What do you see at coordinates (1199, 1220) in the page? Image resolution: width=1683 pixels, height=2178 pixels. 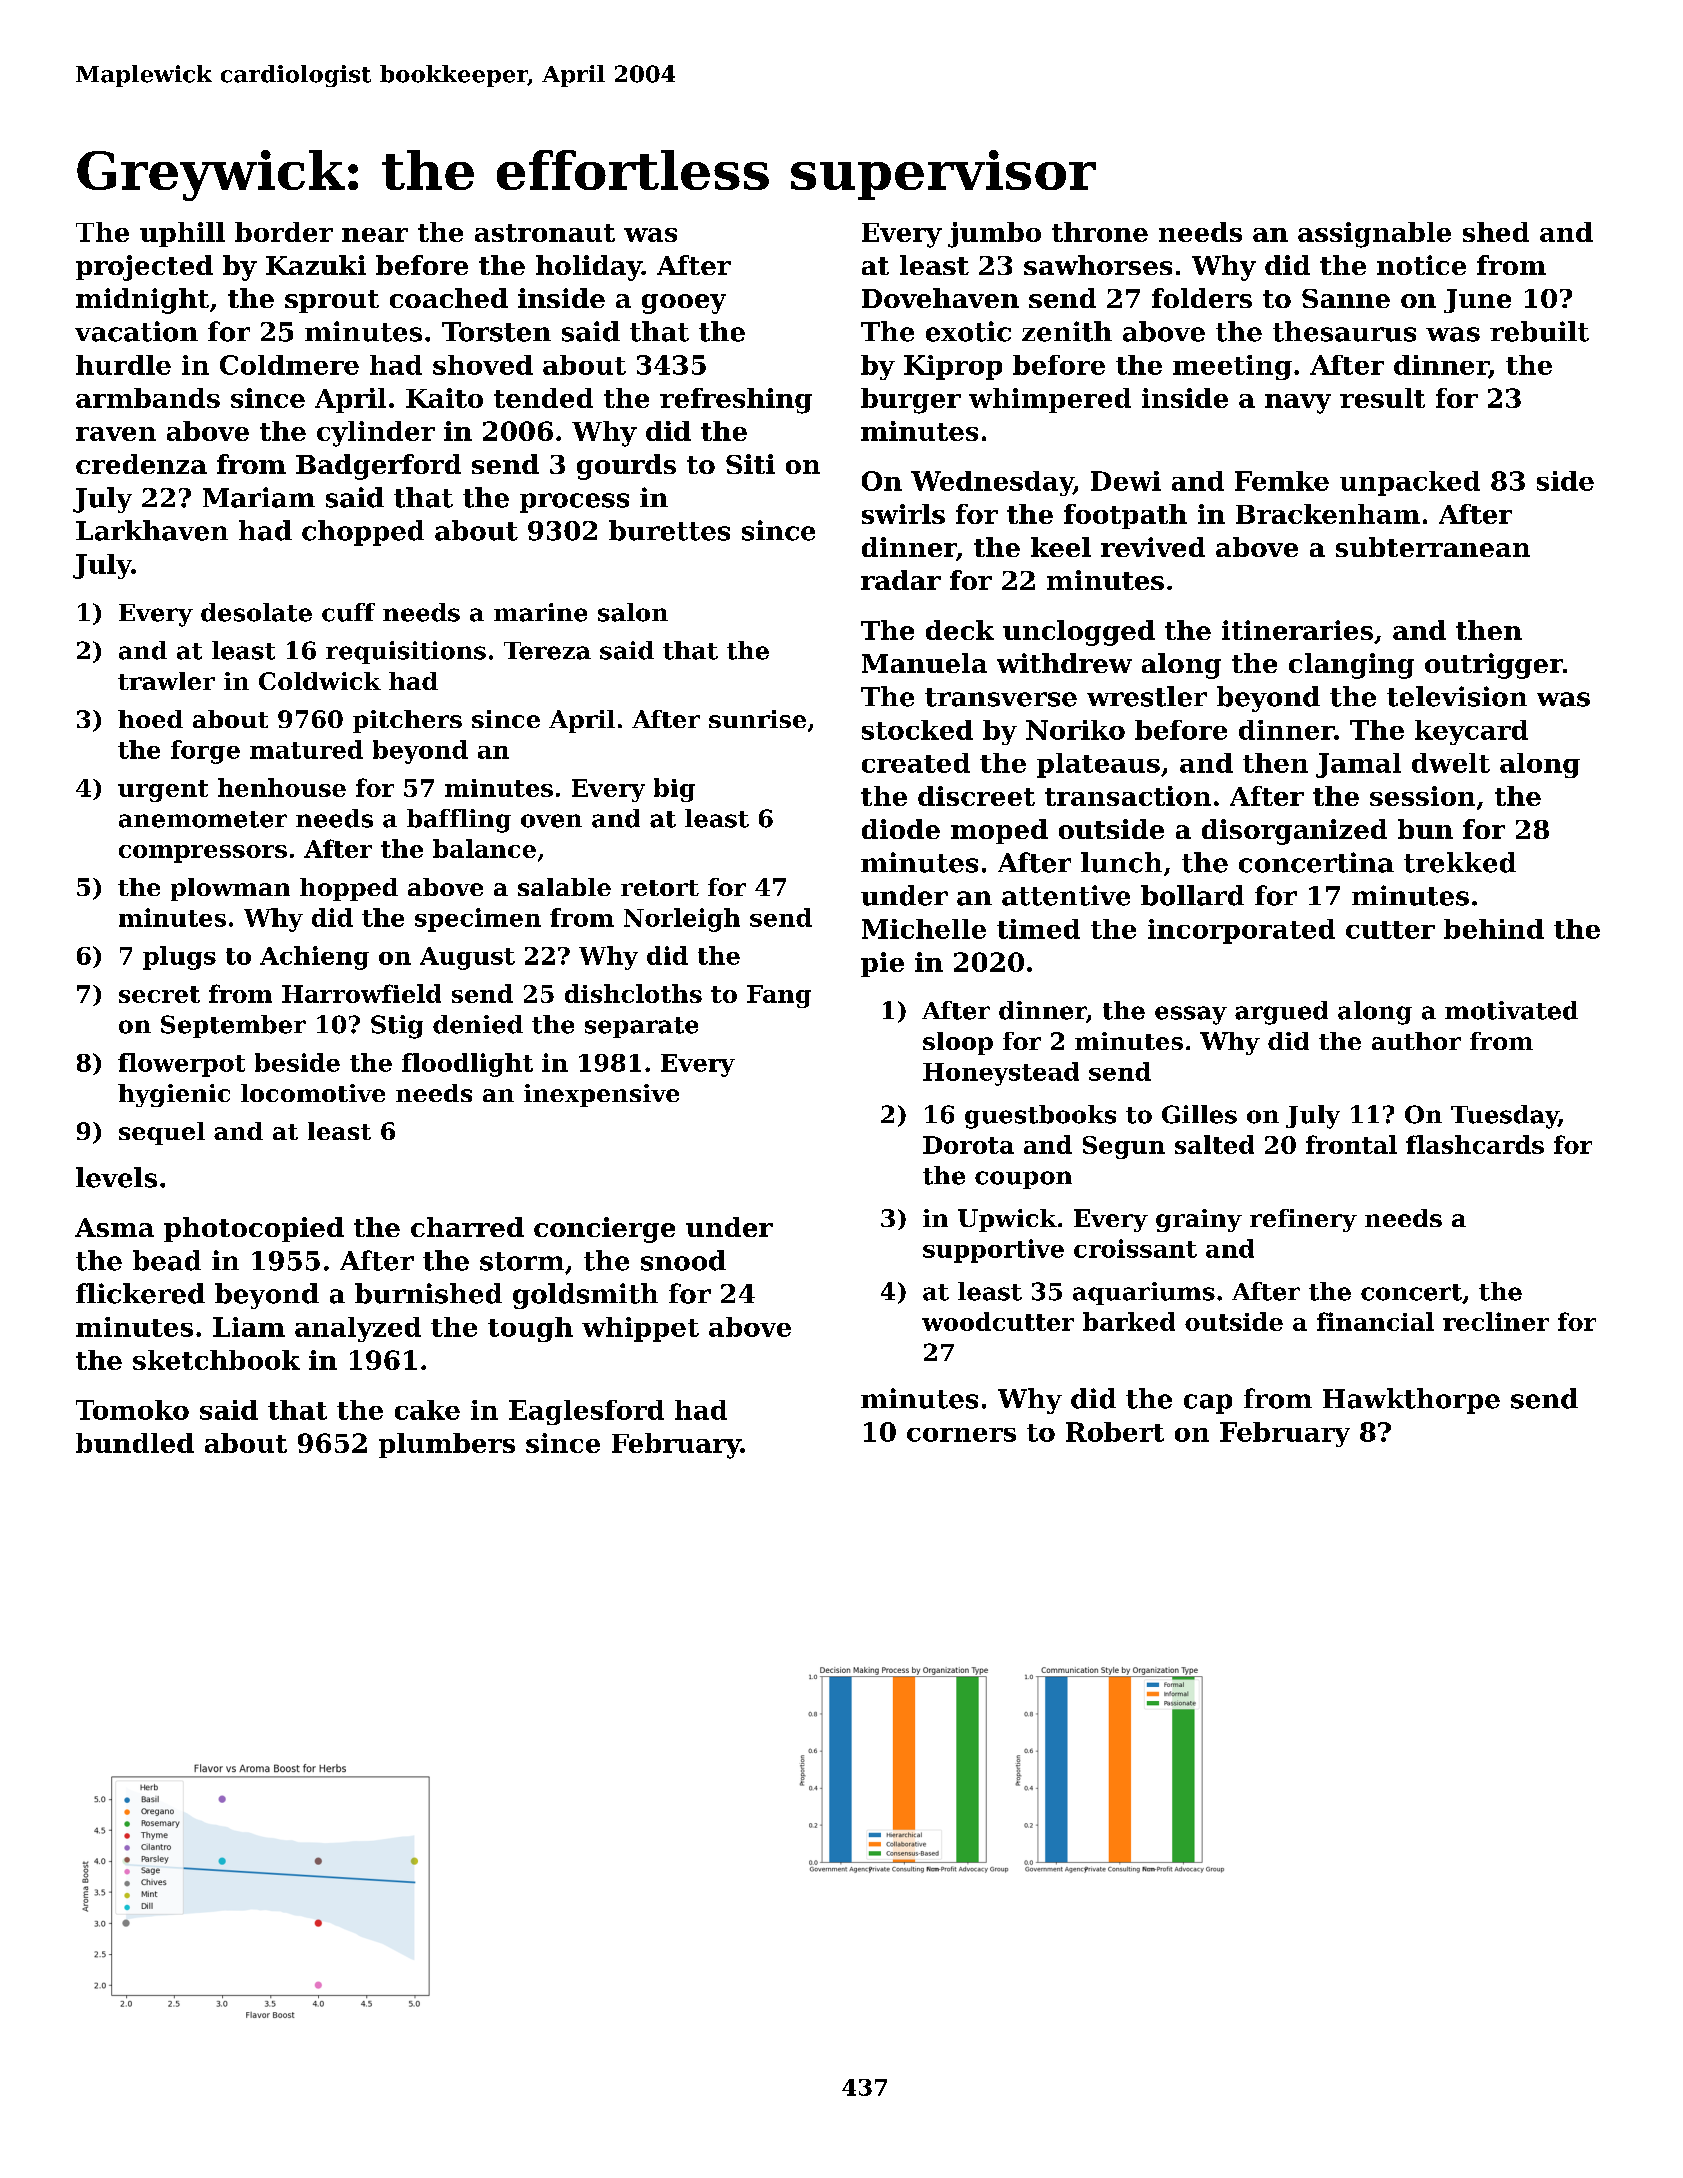 I see `grainy` at bounding box center [1199, 1220].
